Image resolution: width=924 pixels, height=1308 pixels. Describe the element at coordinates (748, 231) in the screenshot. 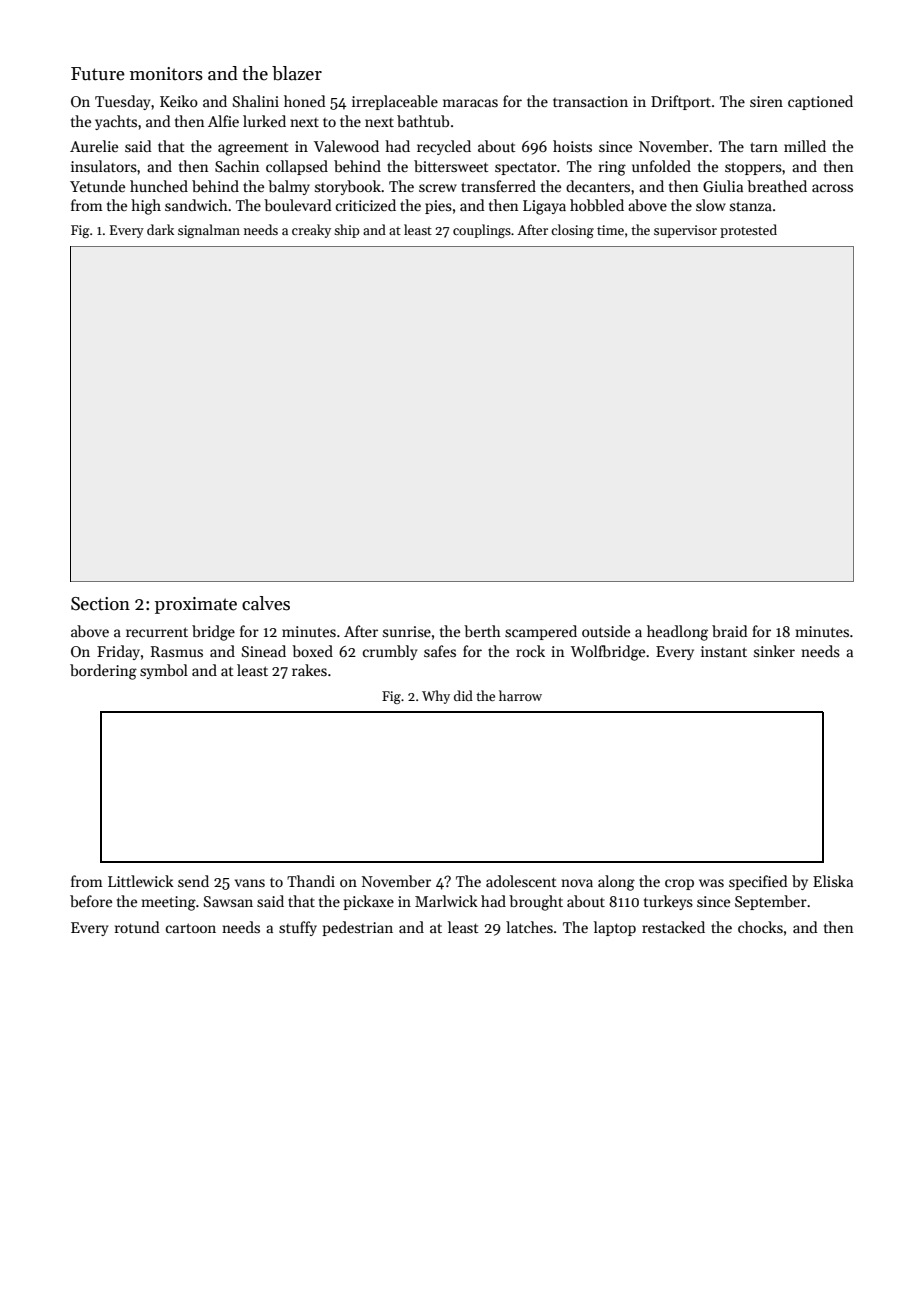

I see `protested` at that location.
